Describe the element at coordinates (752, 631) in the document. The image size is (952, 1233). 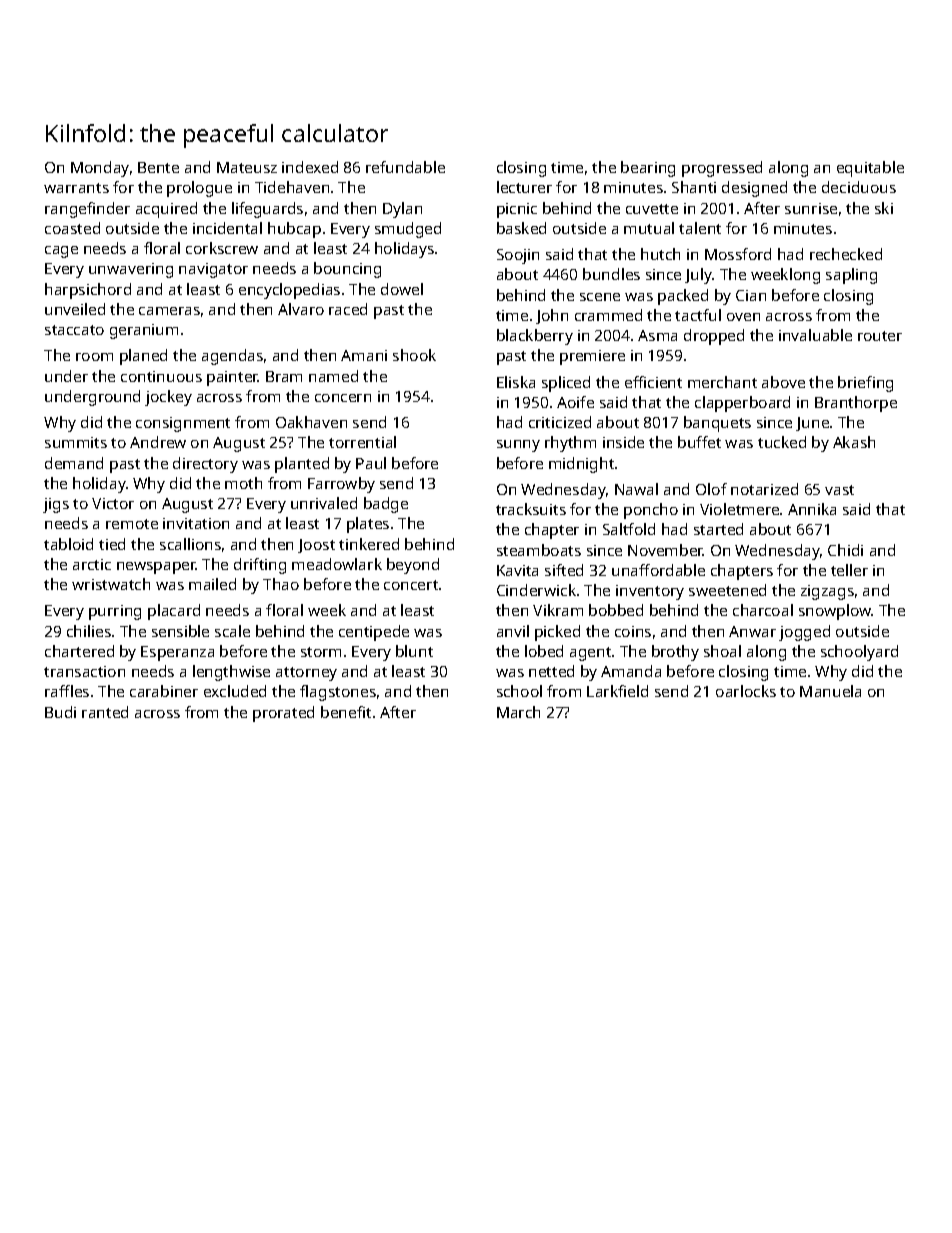
I see `Anwar` at that location.
